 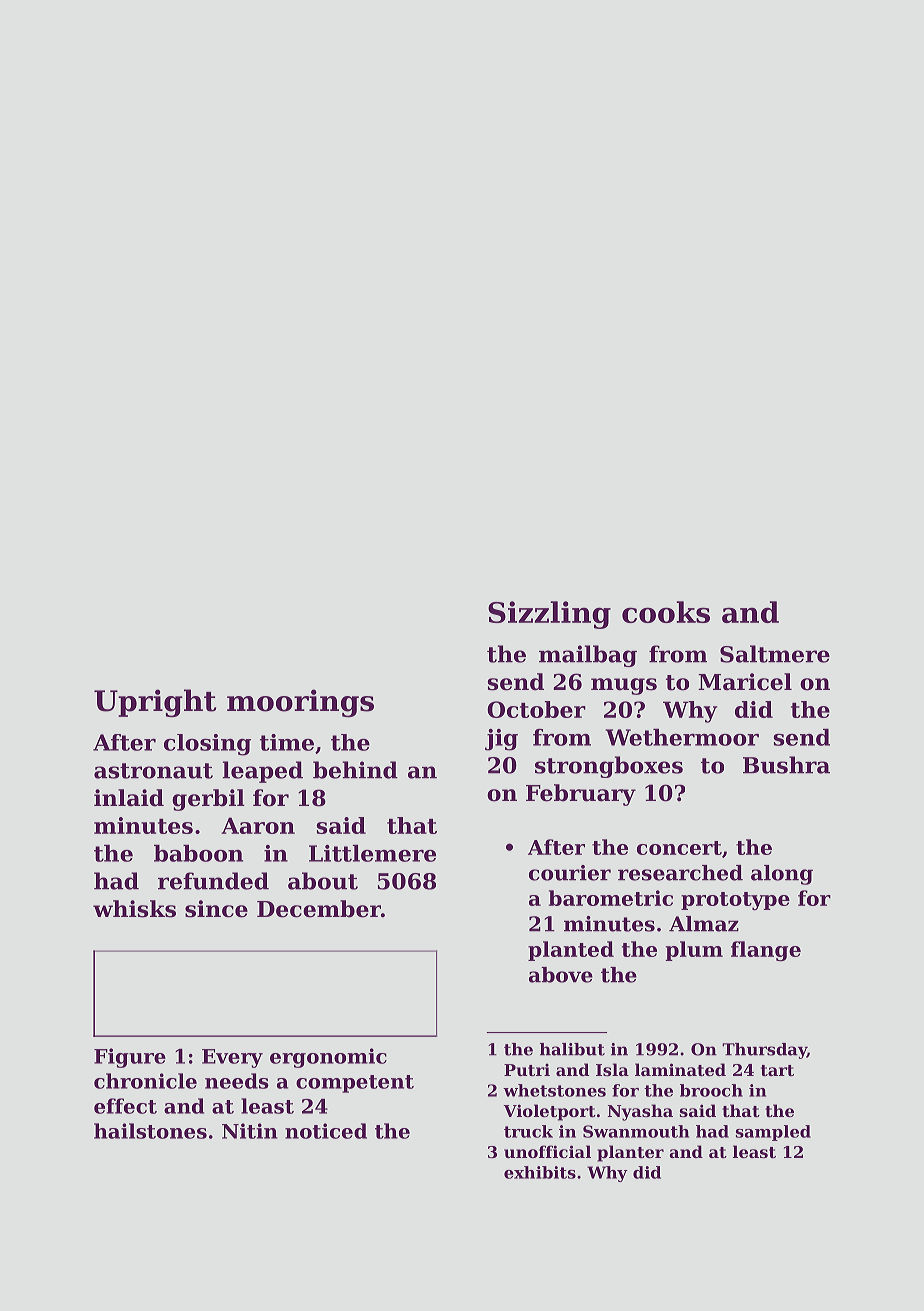 What do you see at coordinates (624, 686) in the screenshot?
I see `mugs` at bounding box center [624, 686].
